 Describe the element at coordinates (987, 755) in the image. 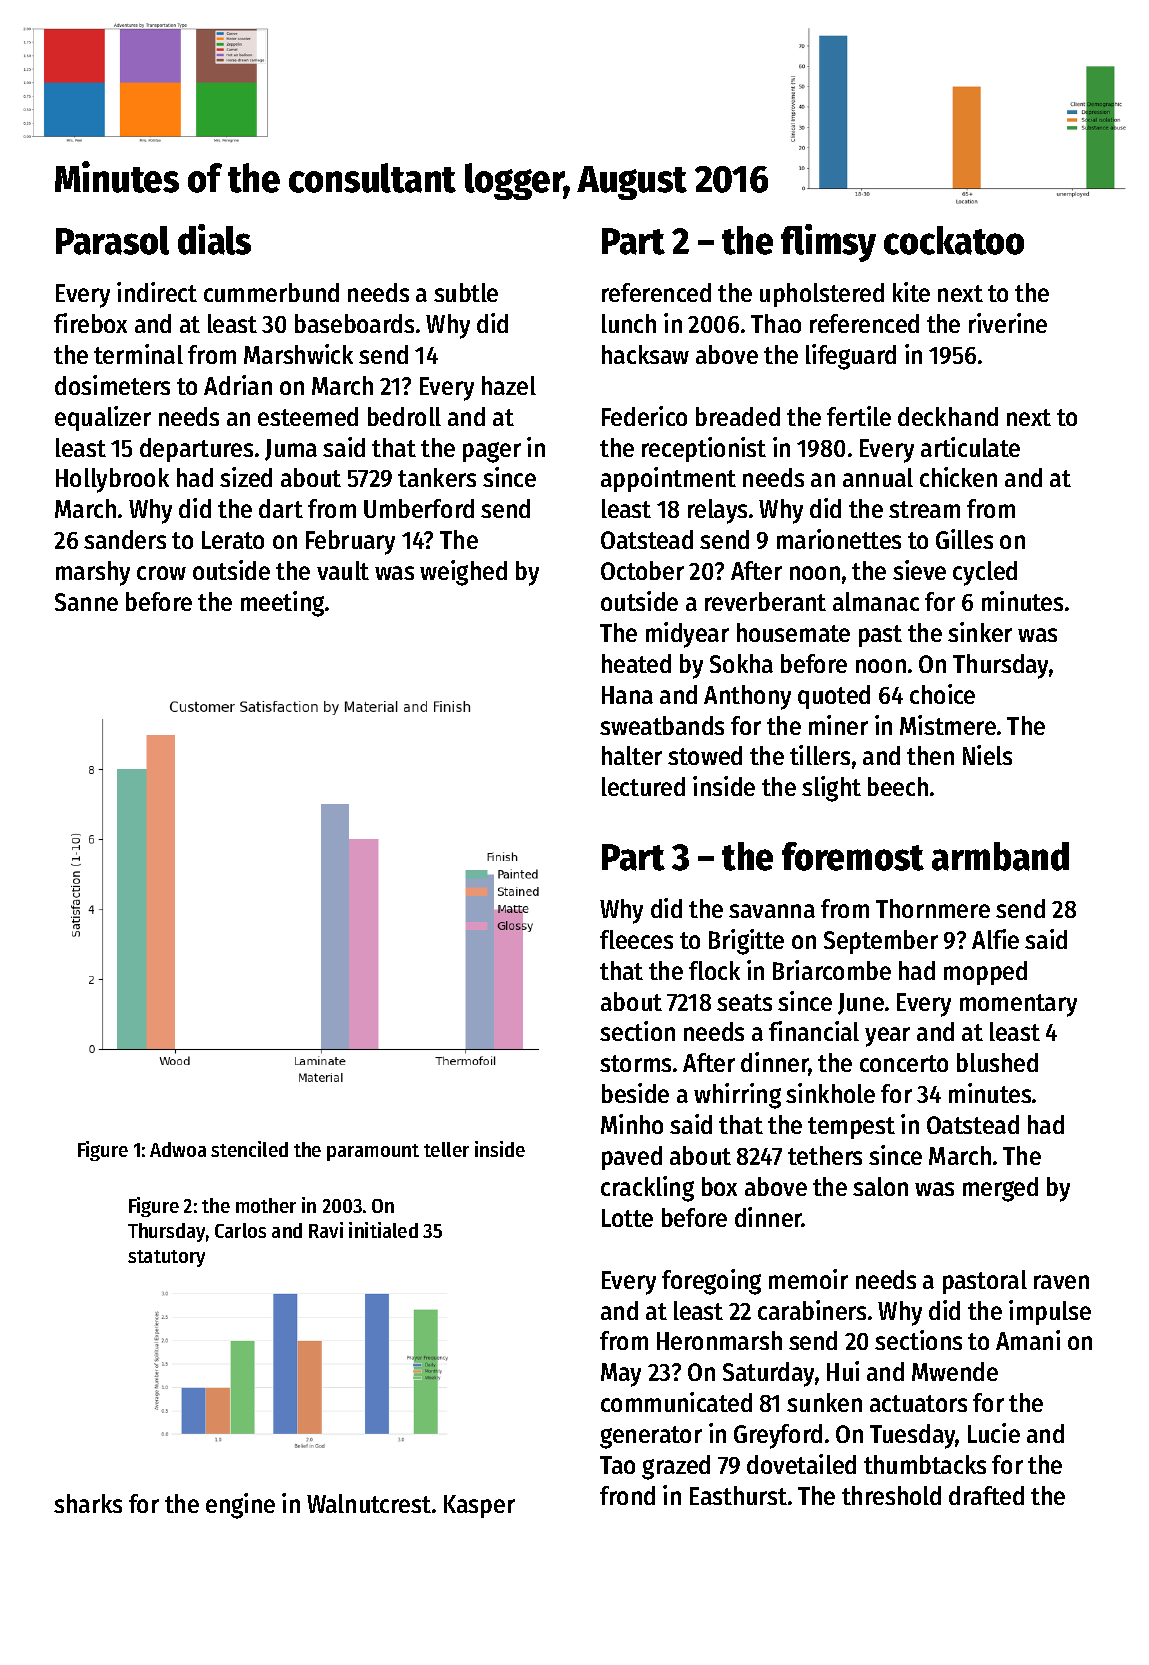

I see `Niels` at that location.
